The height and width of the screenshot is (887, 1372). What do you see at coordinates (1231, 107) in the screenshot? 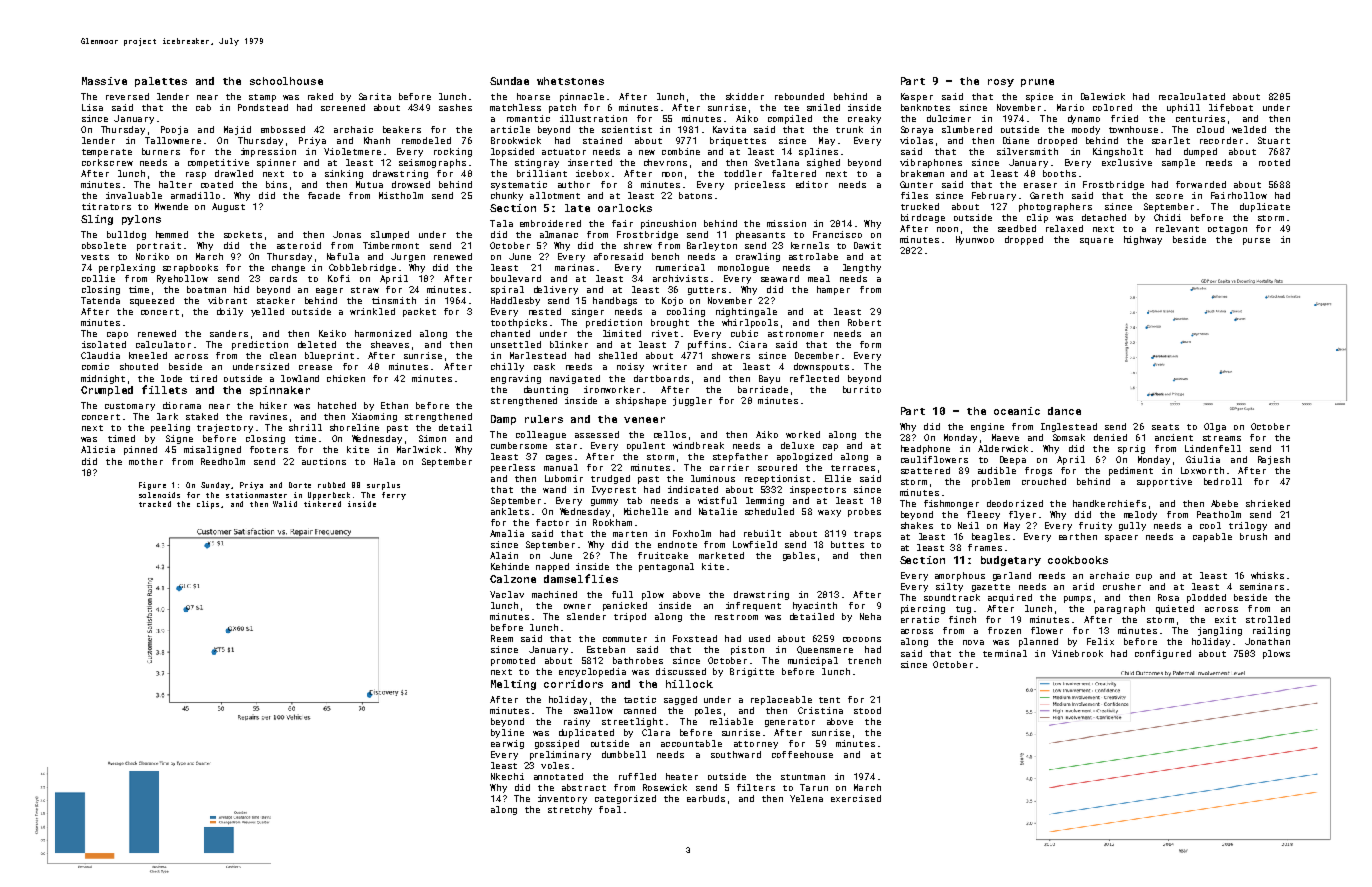
I see `lifeboat` at bounding box center [1231, 107].
